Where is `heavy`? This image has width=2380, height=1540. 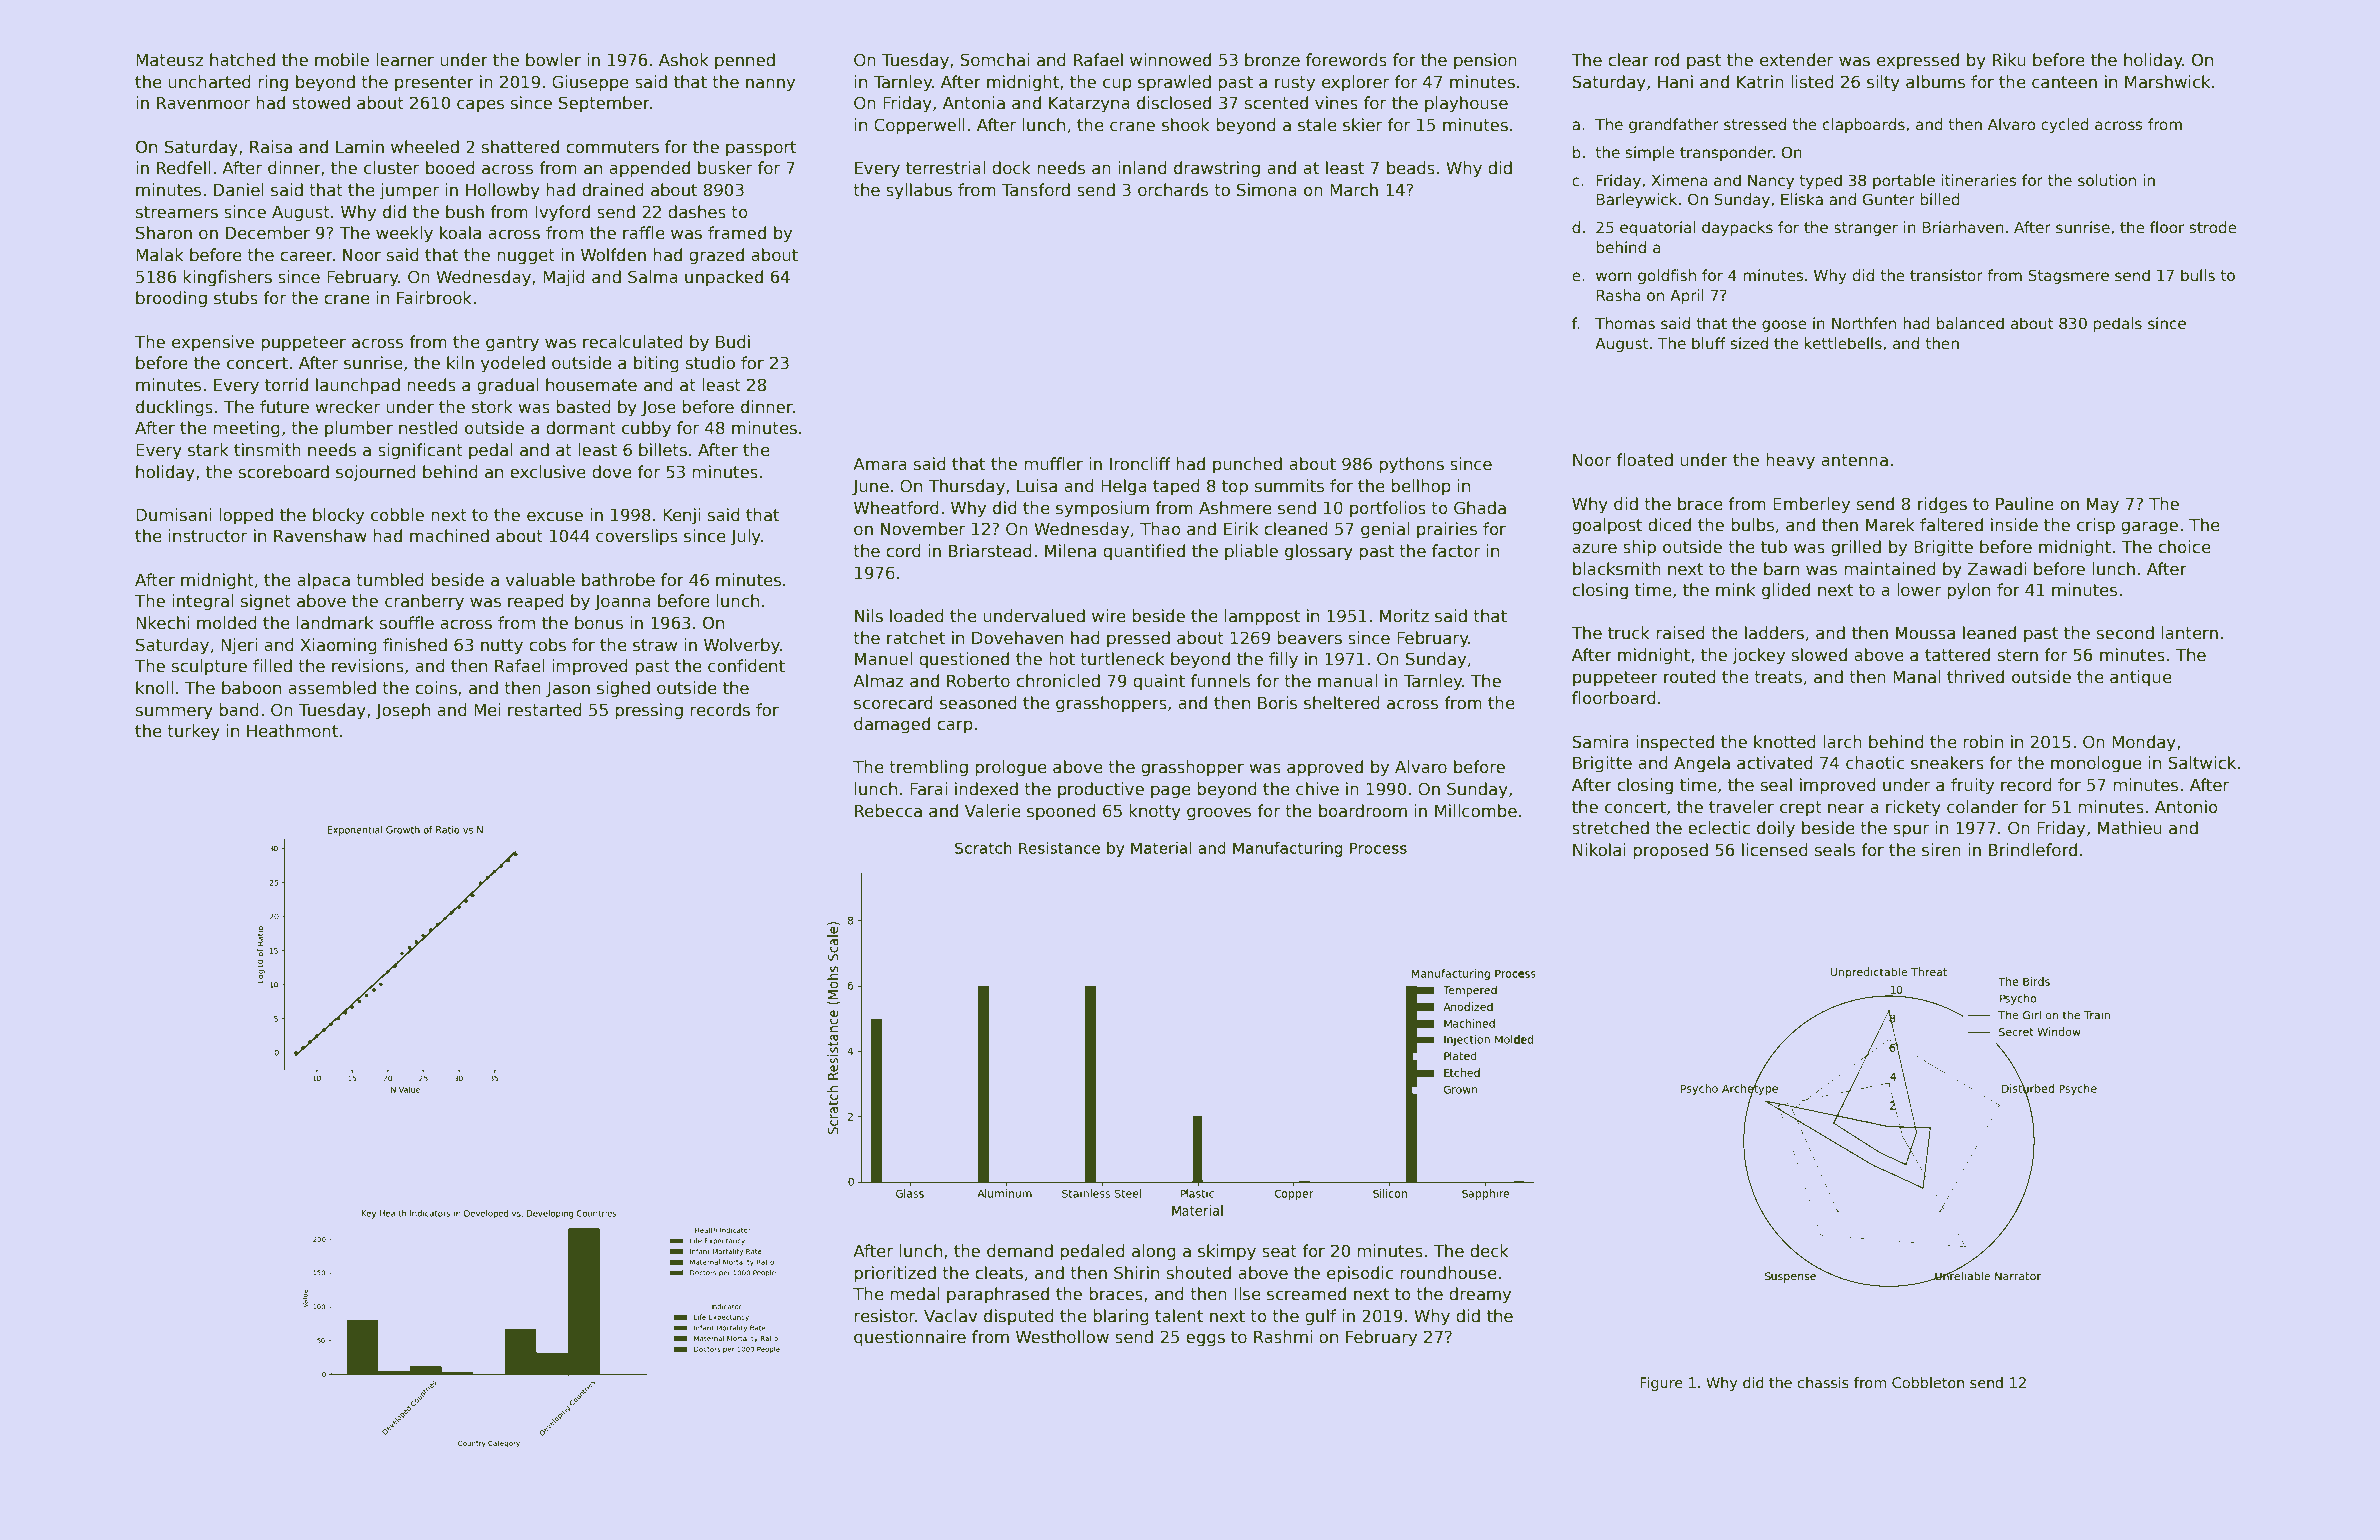 heavy is located at coordinates (1790, 461).
